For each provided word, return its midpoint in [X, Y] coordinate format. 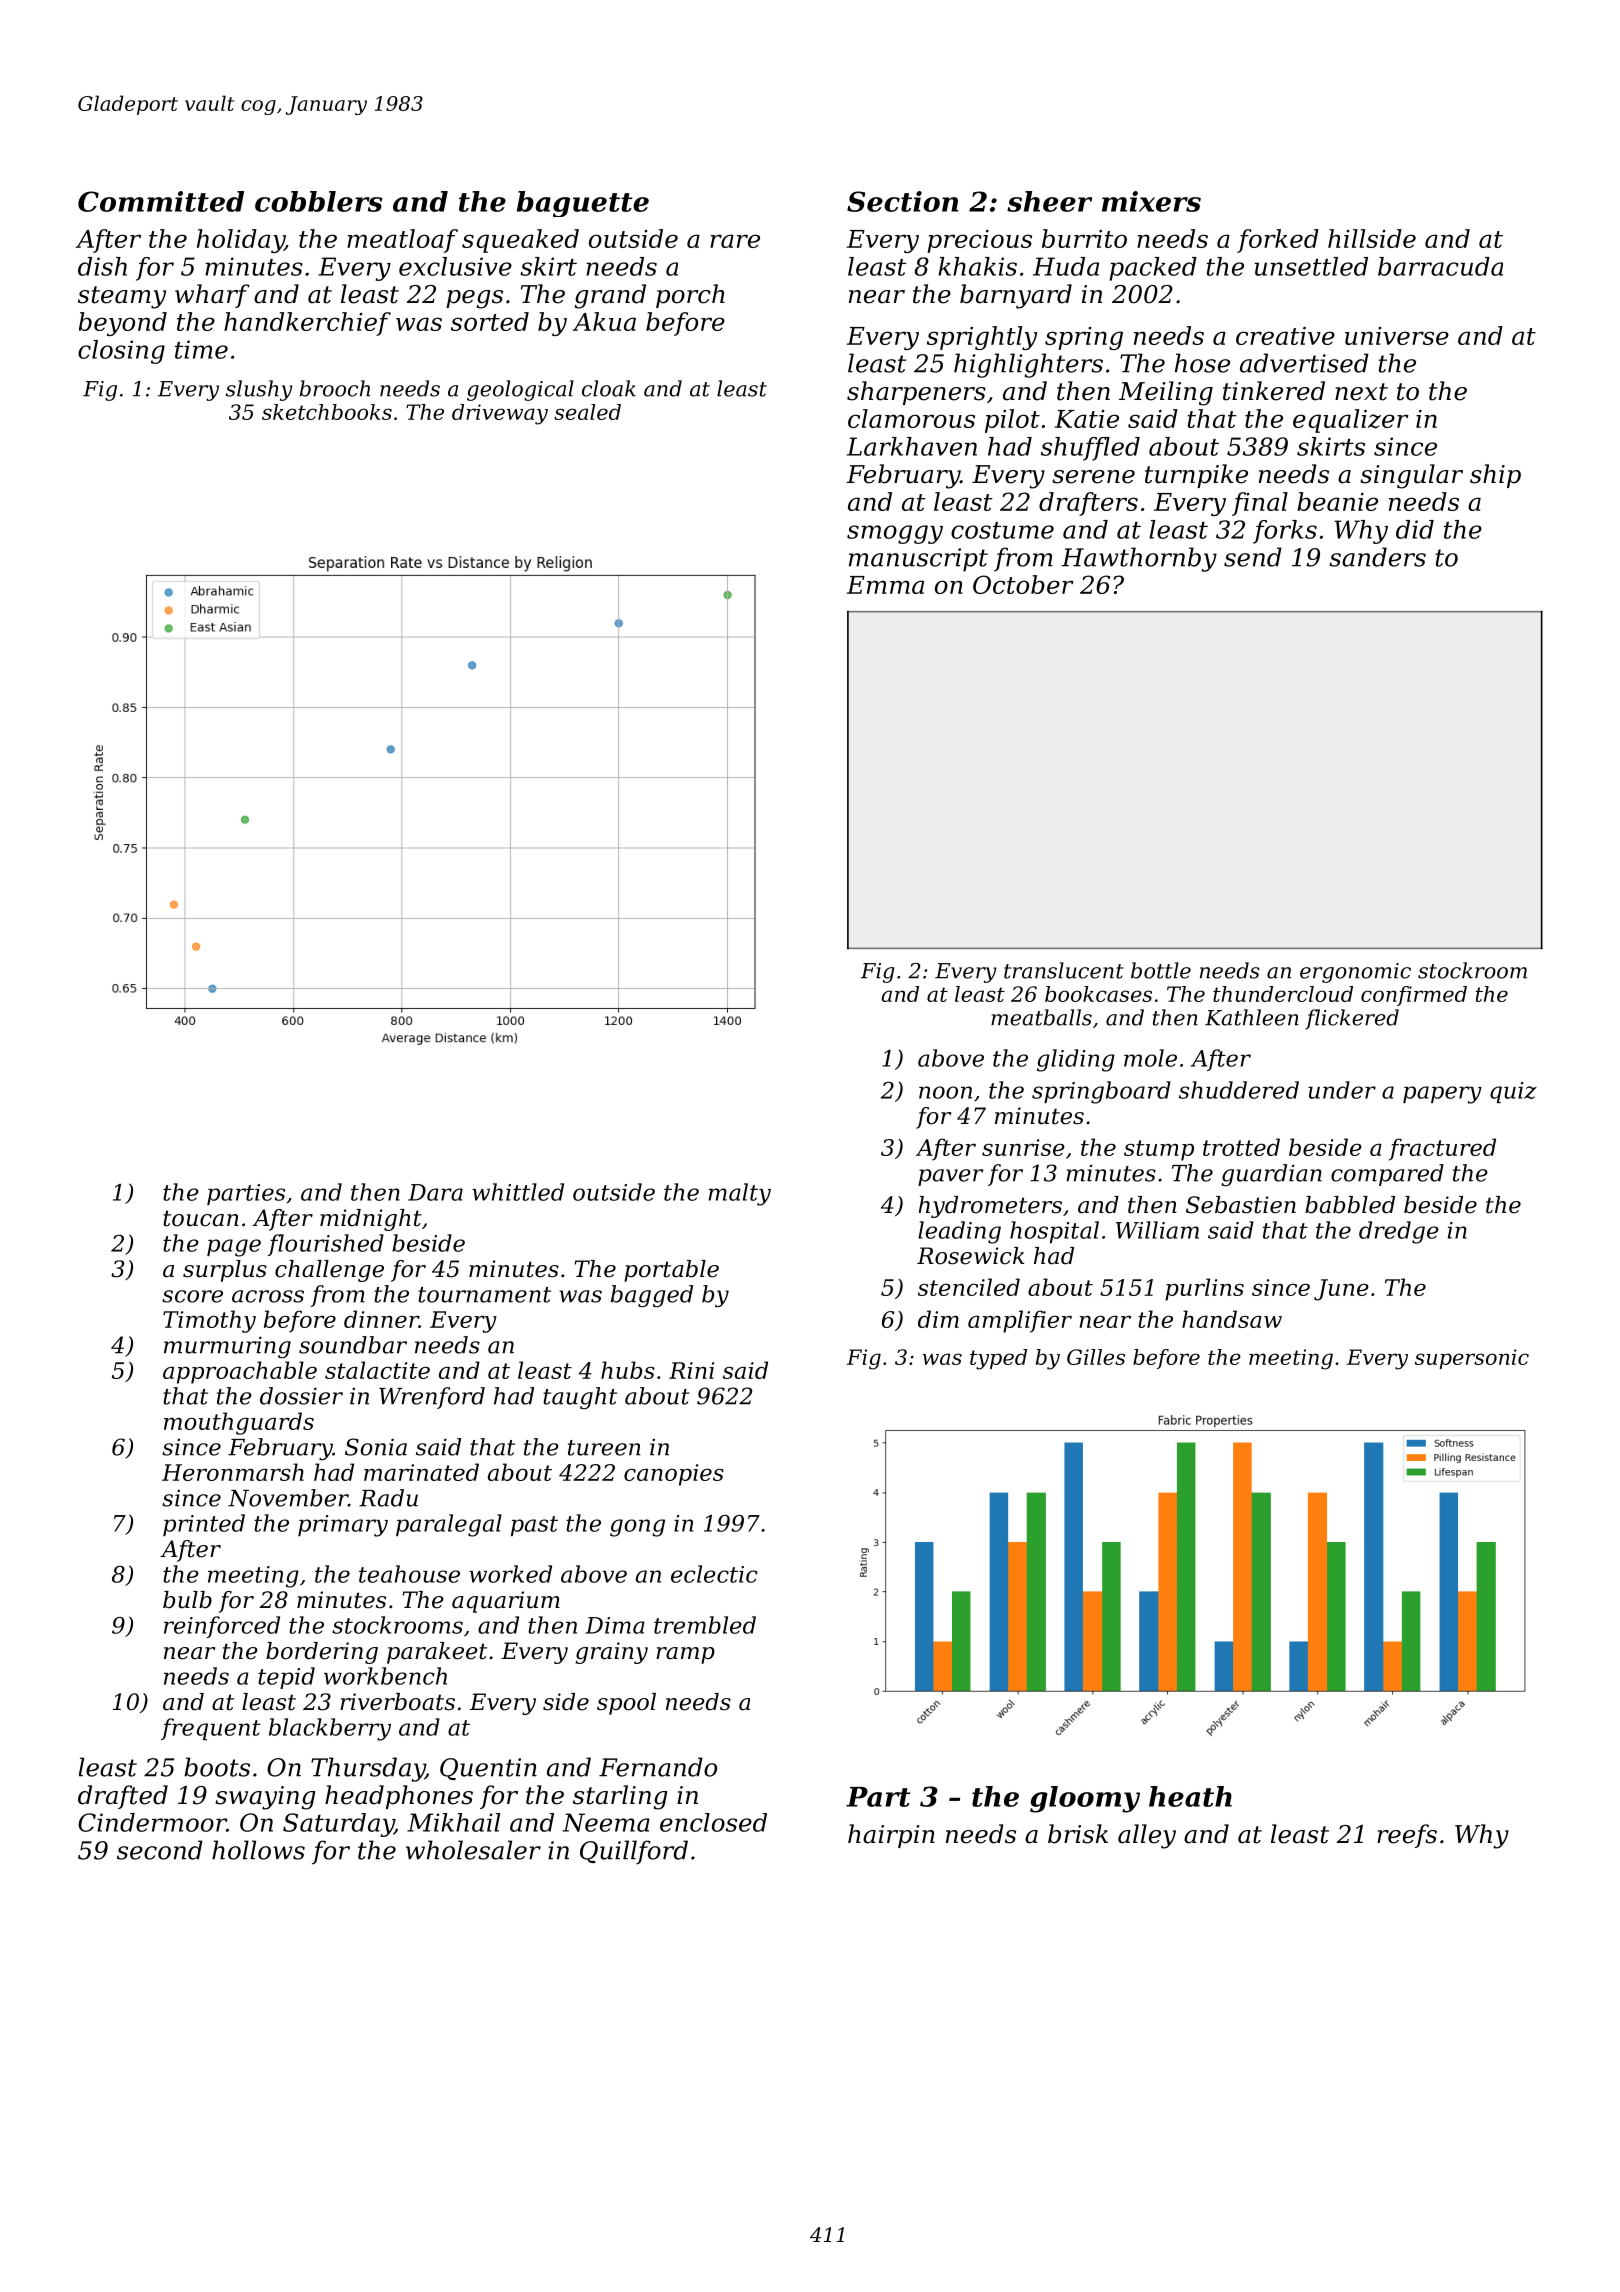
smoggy [895, 534]
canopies [674, 1475]
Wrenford [432, 1398]
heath [1190, 1796]
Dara [435, 1192]
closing [121, 352]
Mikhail [453, 1822]
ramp [685, 1655]
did [1415, 529]
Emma [885, 585]
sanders [1377, 557]
